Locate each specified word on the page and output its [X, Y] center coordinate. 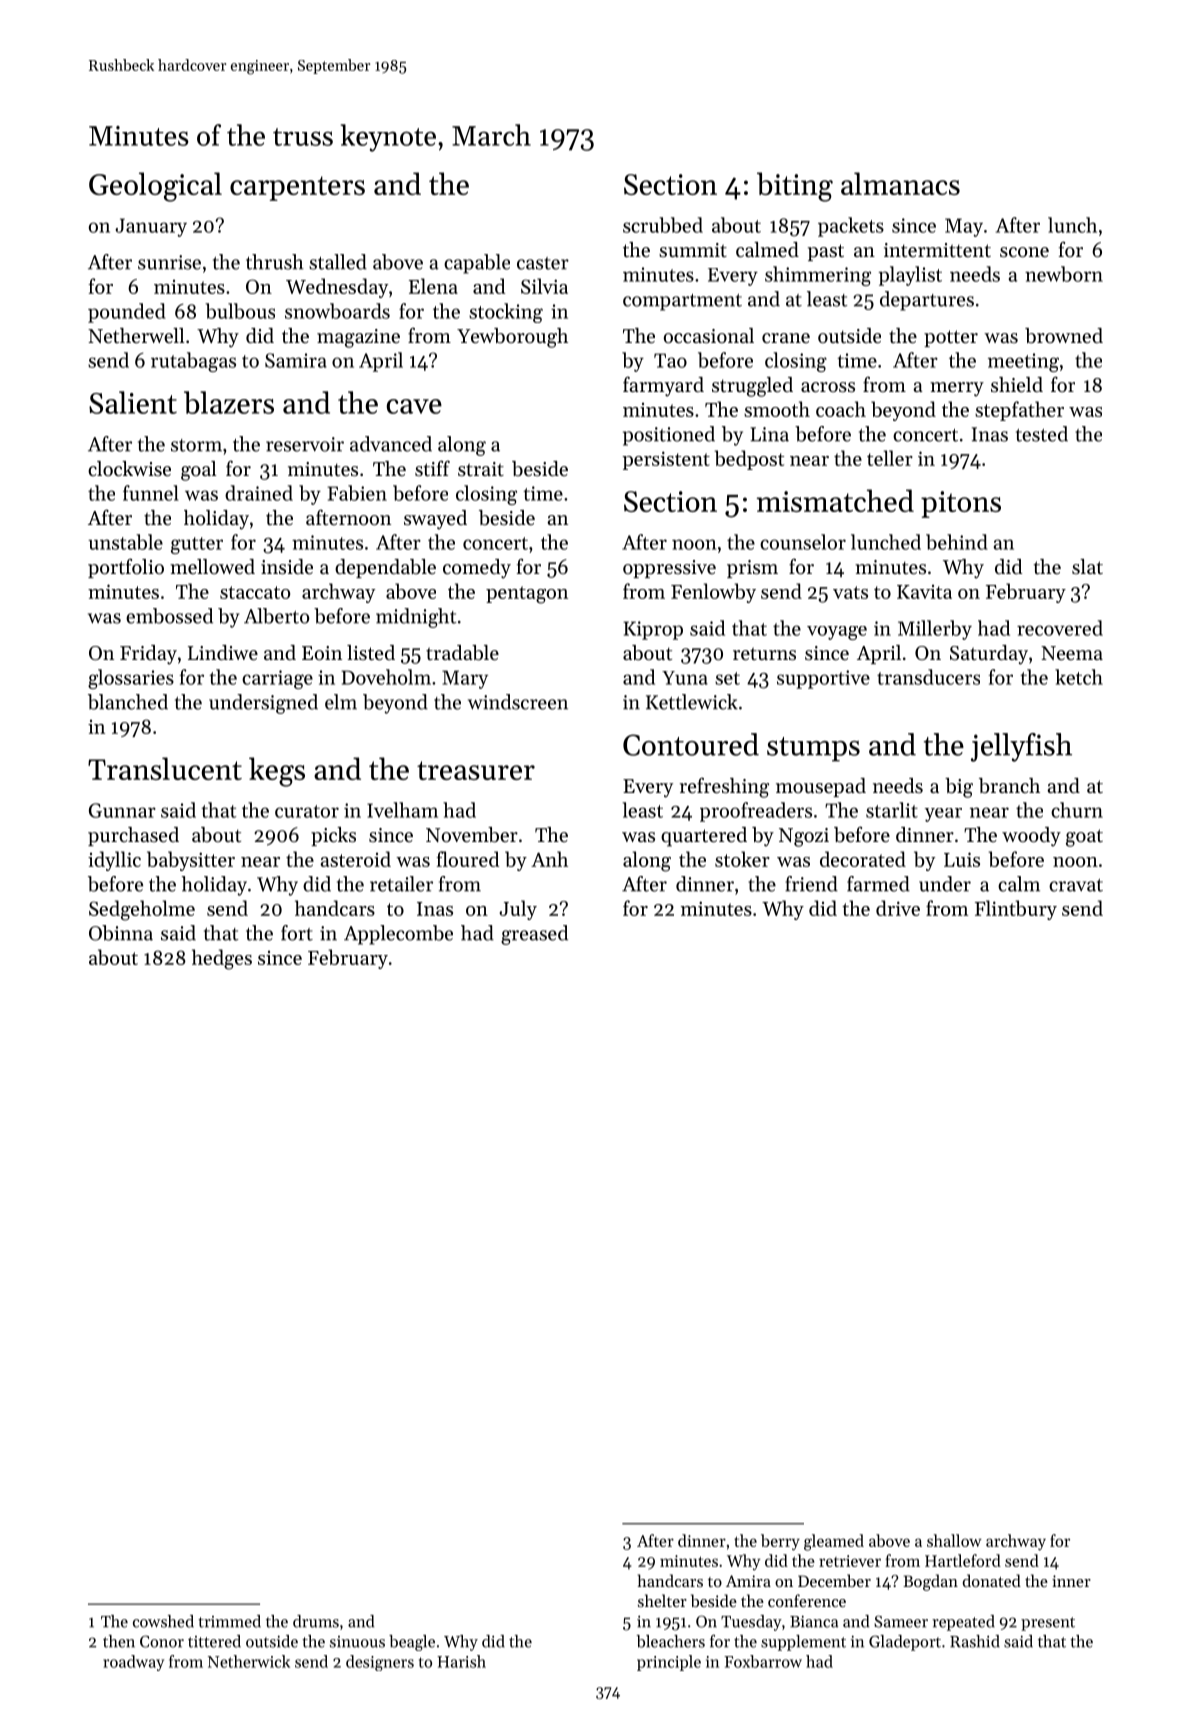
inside [287, 567]
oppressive [669, 569]
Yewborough [512, 338]
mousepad [821, 787]
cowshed [163, 1621]
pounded [127, 313]
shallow [954, 1540]
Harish [461, 1661]
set [727, 678]
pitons [961, 504]
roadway [133, 1663]
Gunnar [122, 810]
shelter [662, 1600]
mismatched [835, 500]
